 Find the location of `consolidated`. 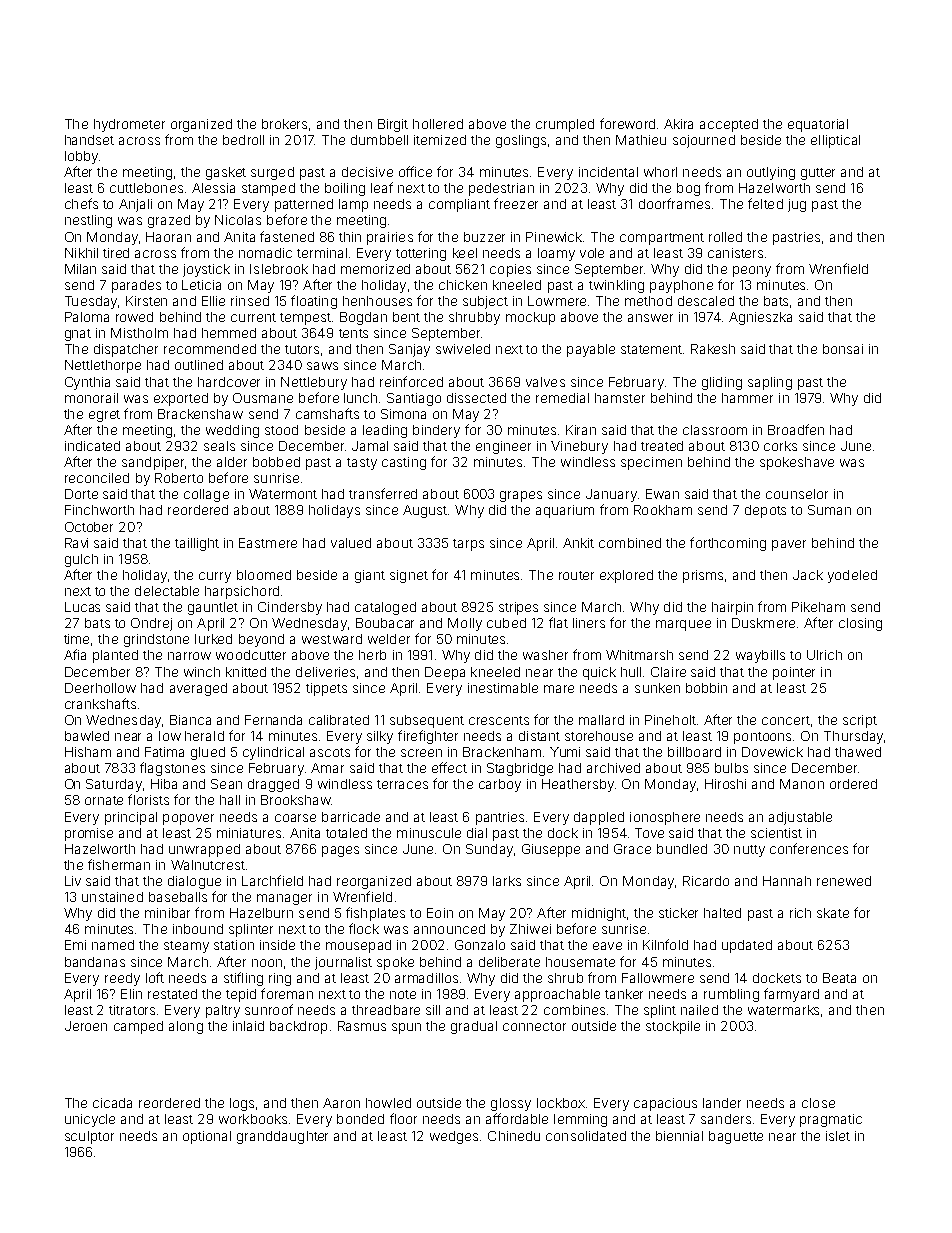

consolidated is located at coordinates (586, 1136).
